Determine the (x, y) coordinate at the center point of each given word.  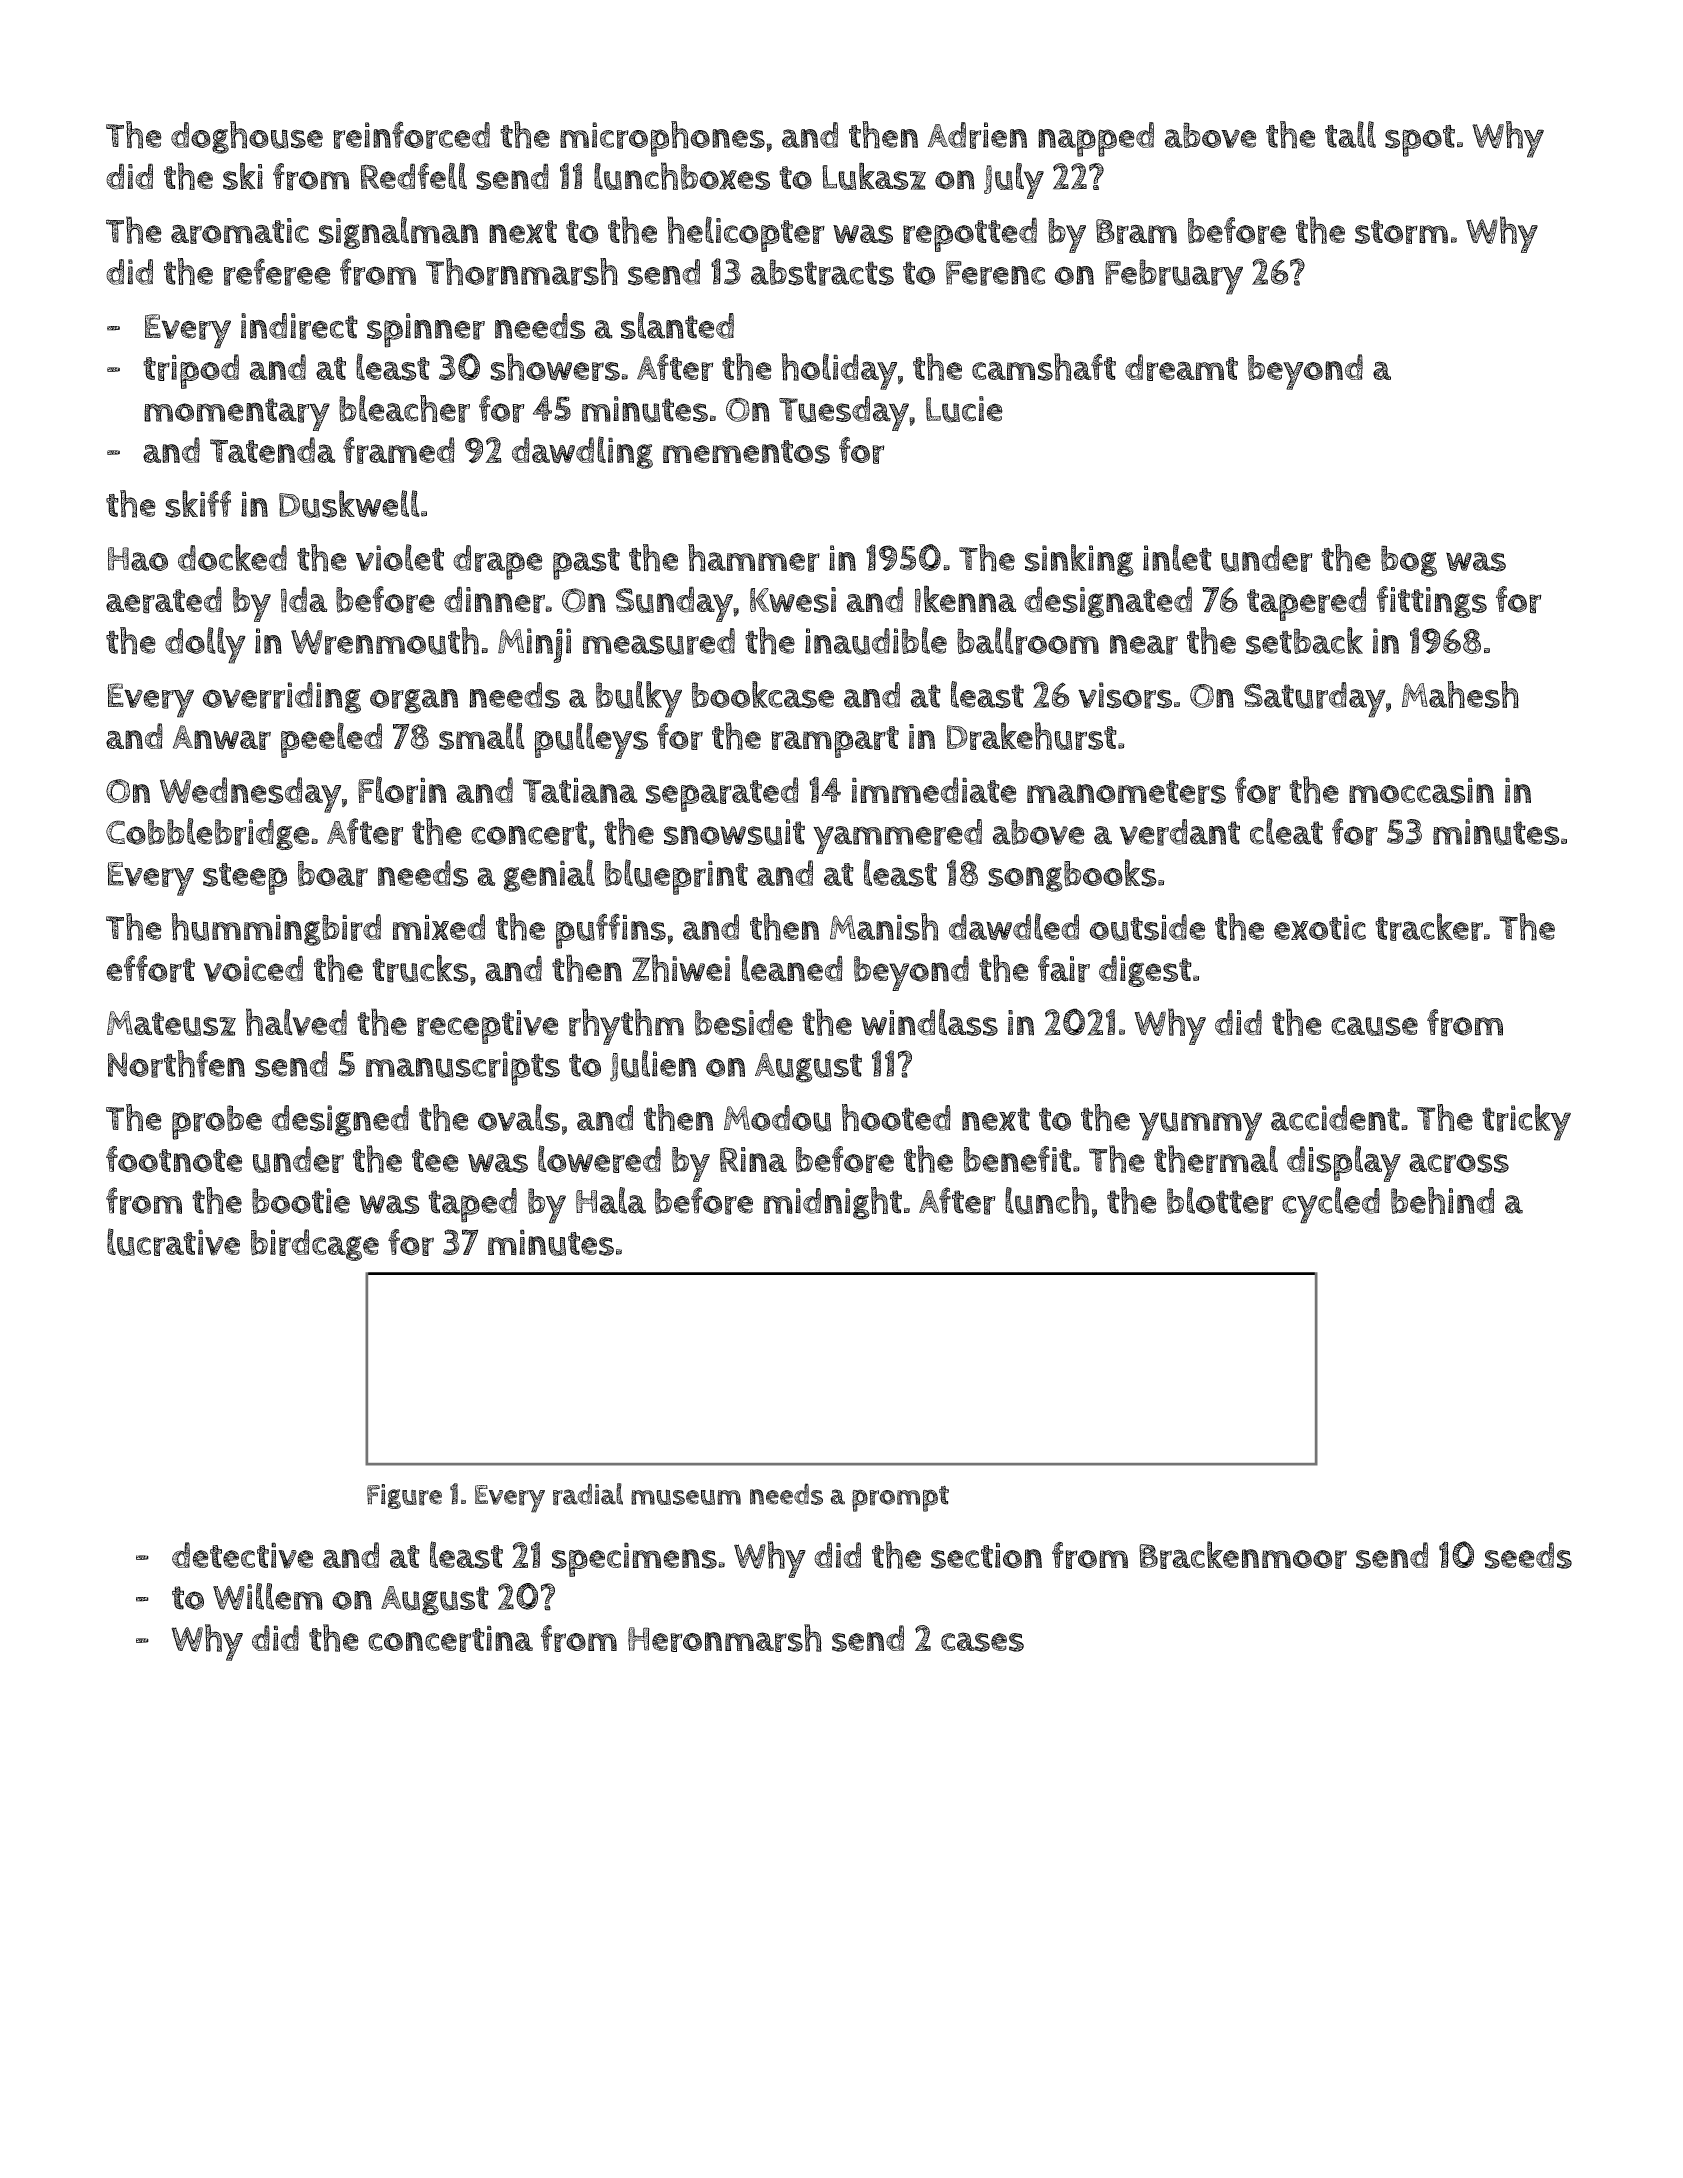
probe (217, 1122)
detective (242, 1555)
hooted (896, 1117)
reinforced (411, 135)
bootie (301, 1201)
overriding (281, 698)
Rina (753, 1159)
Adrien (977, 135)
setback (1304, 641)
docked (232, 557)
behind (1442, 1200)
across (1459, 1163)
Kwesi (793, 600)
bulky (639, 699)
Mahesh (1460, 695)
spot (1420, 141)
